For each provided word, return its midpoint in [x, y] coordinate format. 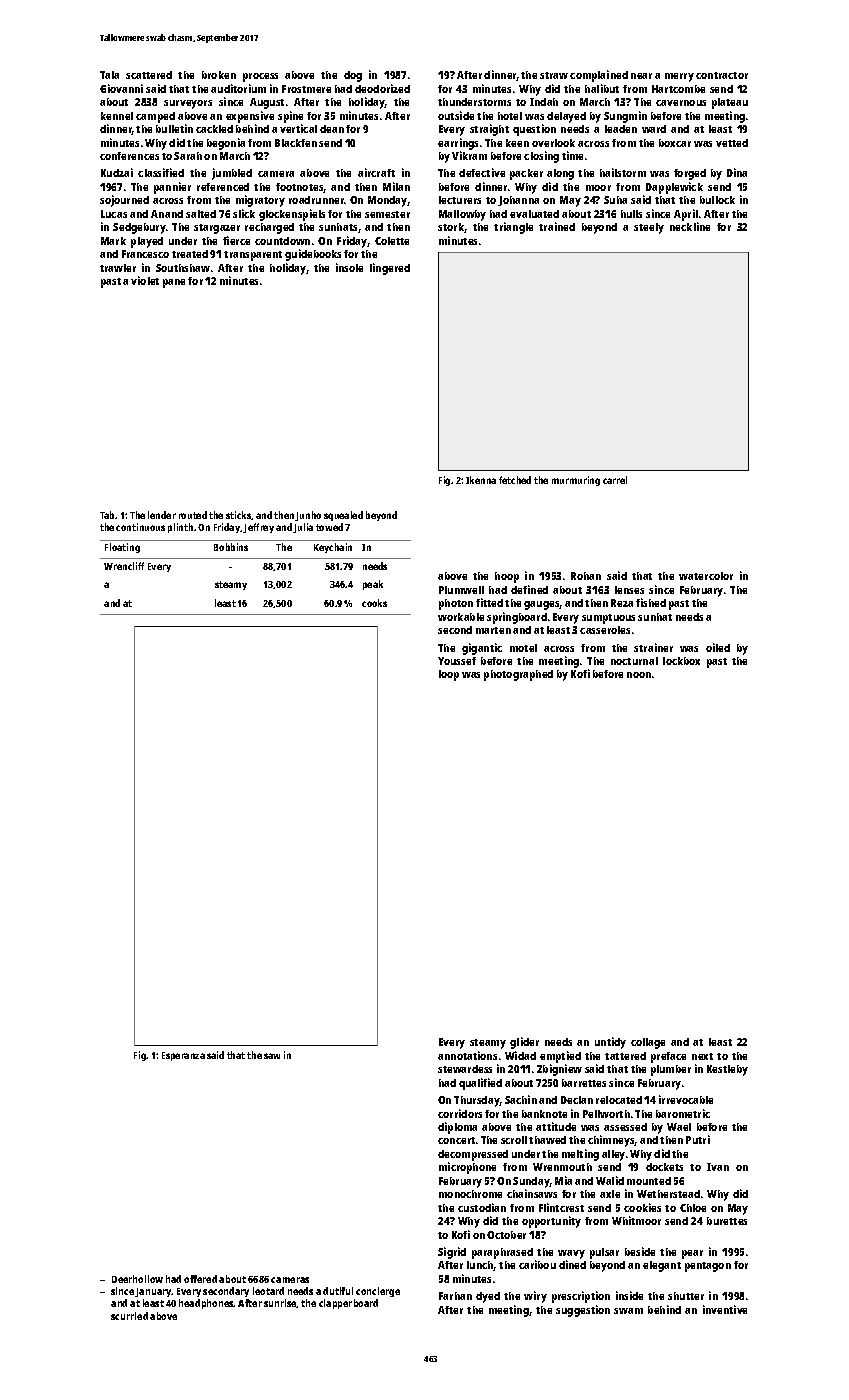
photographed [518, 675]
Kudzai [117, 172]
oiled [718, 647]
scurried [129, 1316]
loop [449, 675]
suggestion [583, 1311]
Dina [737, 172]
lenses [629, 590]
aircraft [376, 172]
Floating [122, 548]
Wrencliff [124, 566]
